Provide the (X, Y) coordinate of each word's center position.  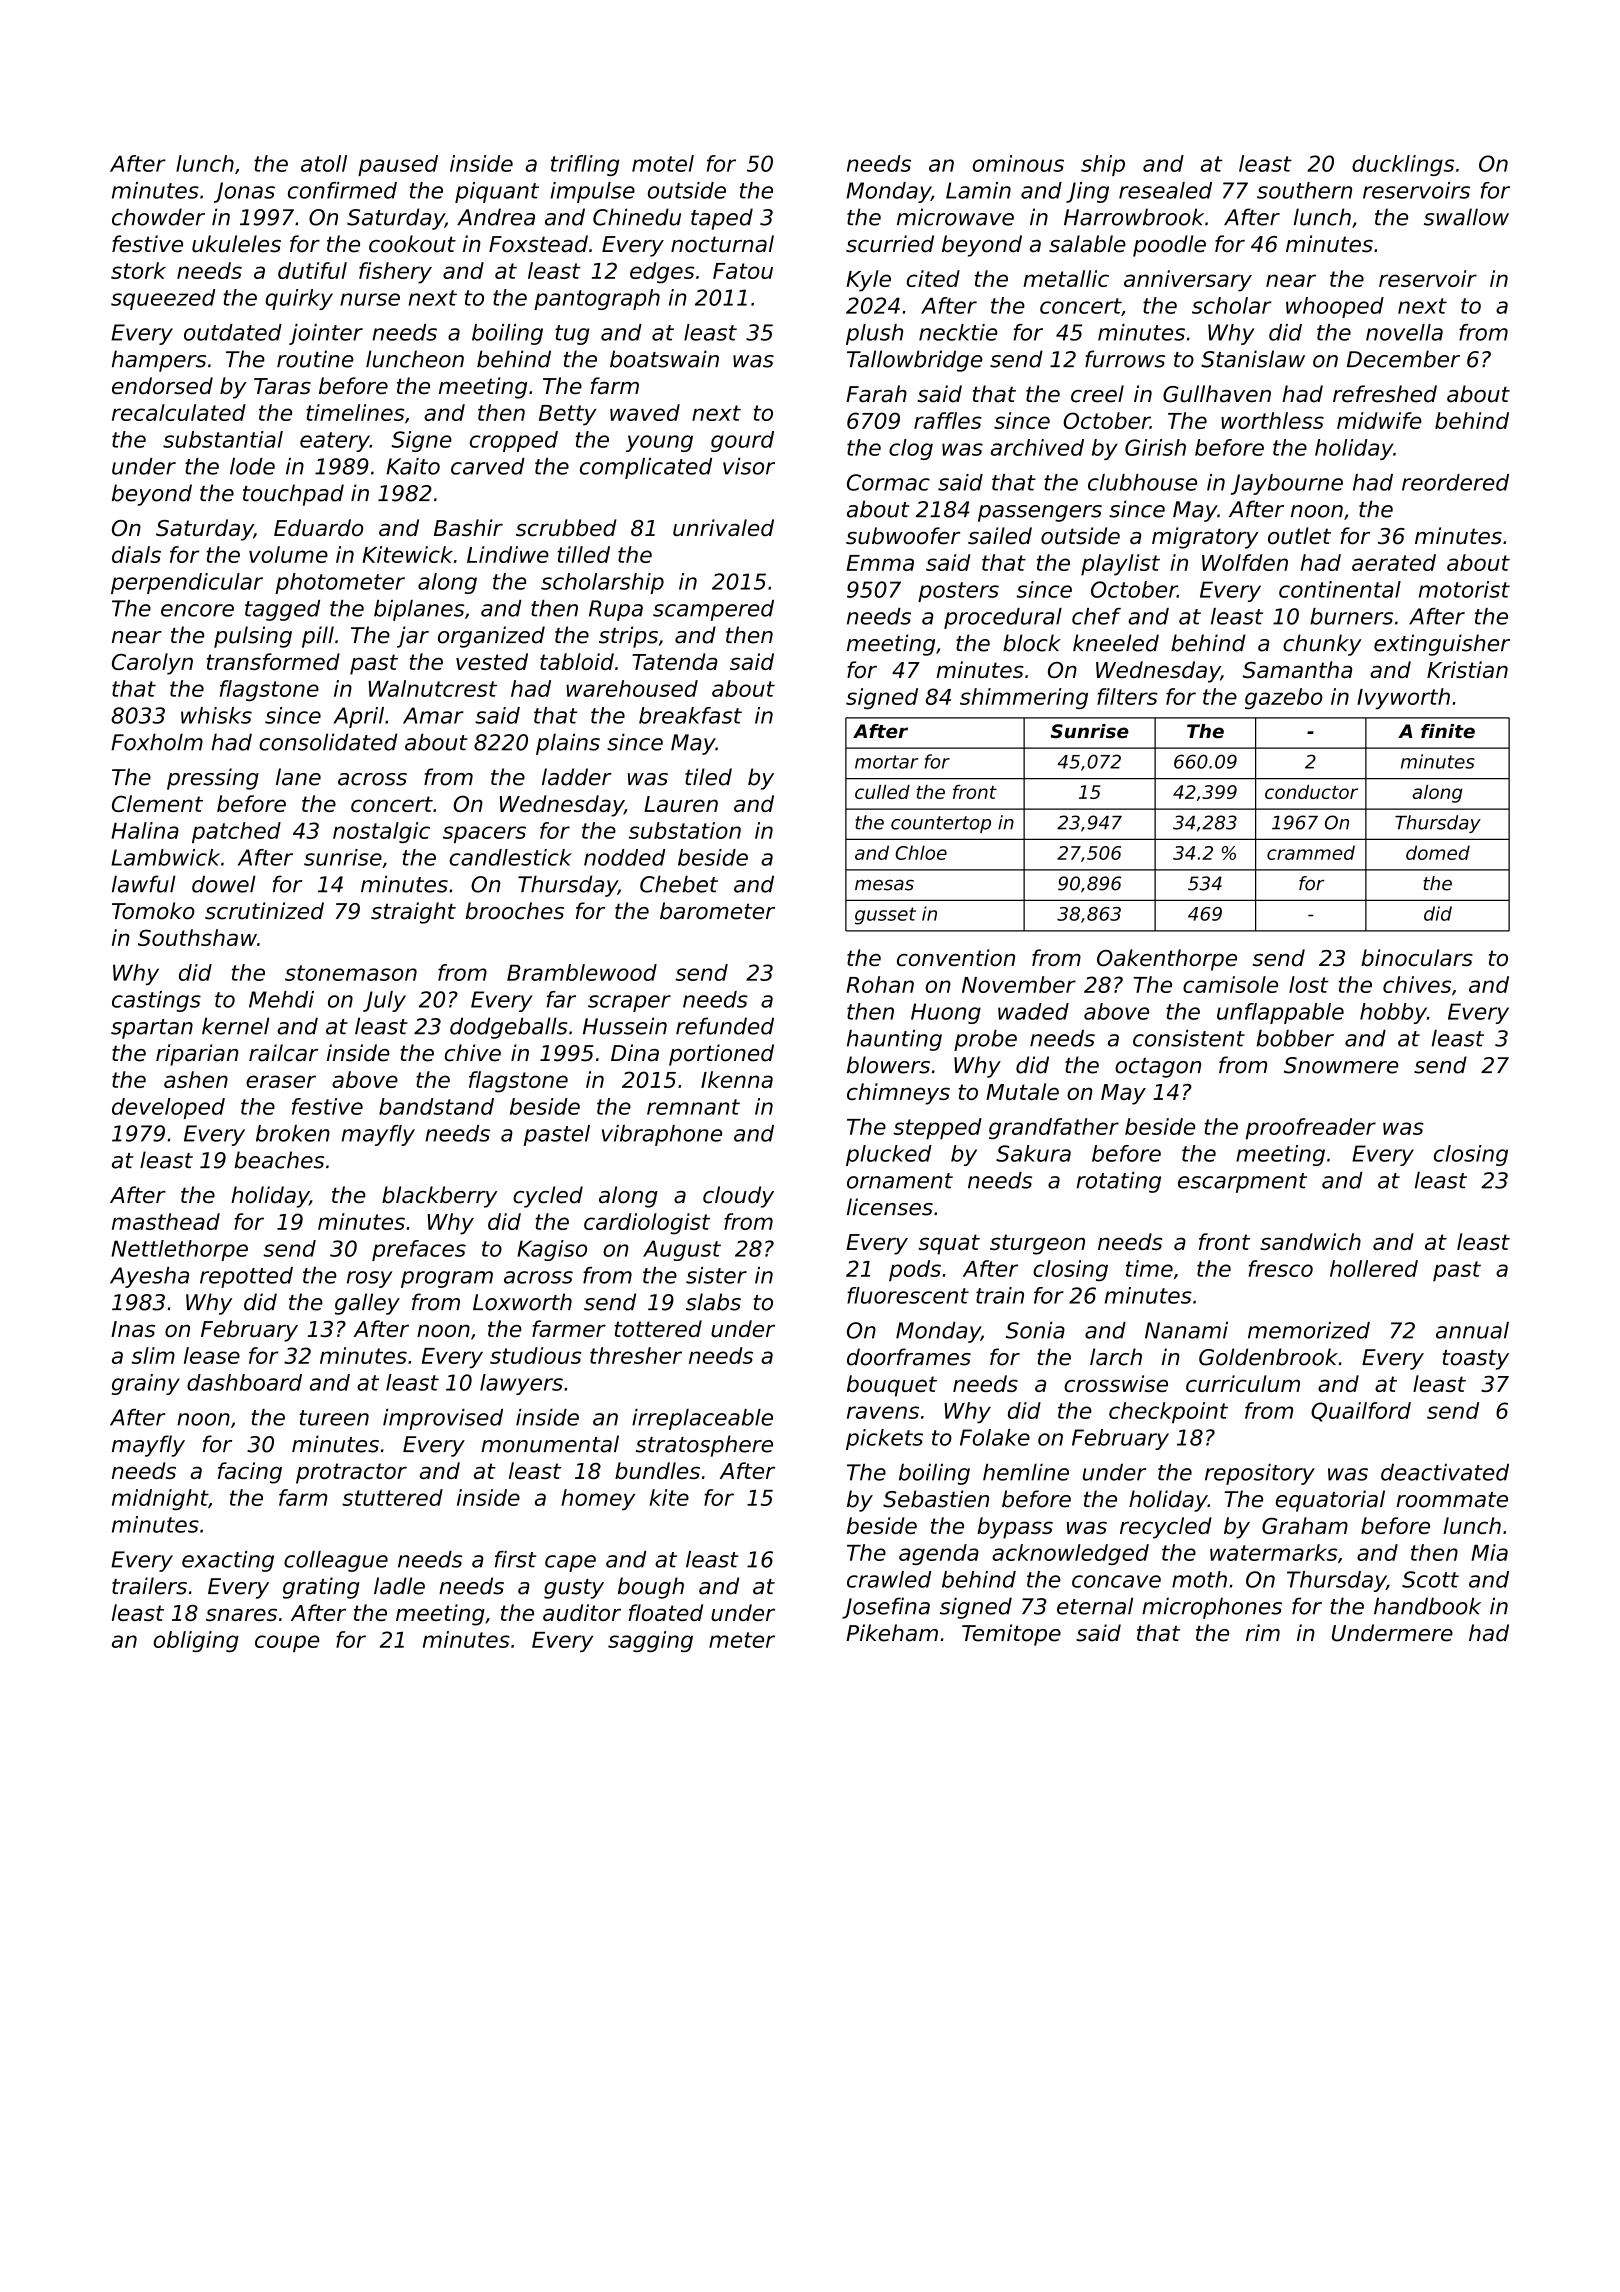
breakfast (690, 715)
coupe (287, 1643)
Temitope (1011, 1635)
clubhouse (1142, 482)
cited (933, 278)
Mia (1489, 1552)
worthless (1272, 420)
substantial (223, 439)
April (358, 717)
